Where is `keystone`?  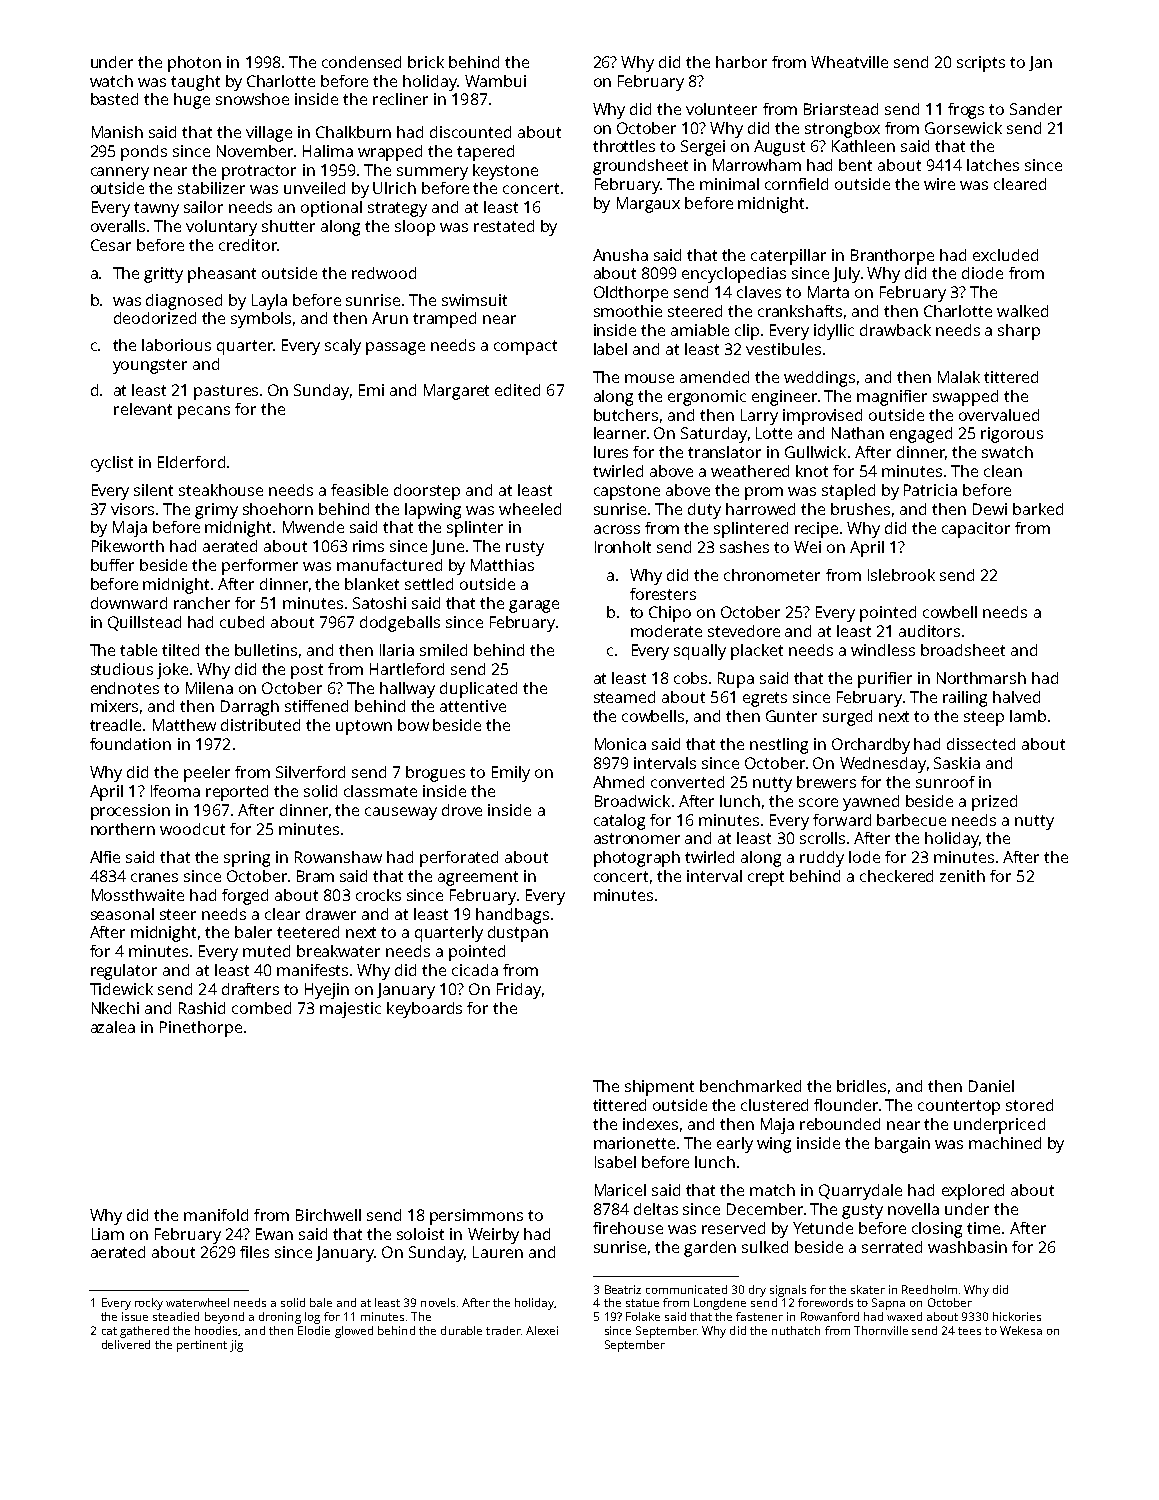 keystone is located at coordinates (505, 172).
